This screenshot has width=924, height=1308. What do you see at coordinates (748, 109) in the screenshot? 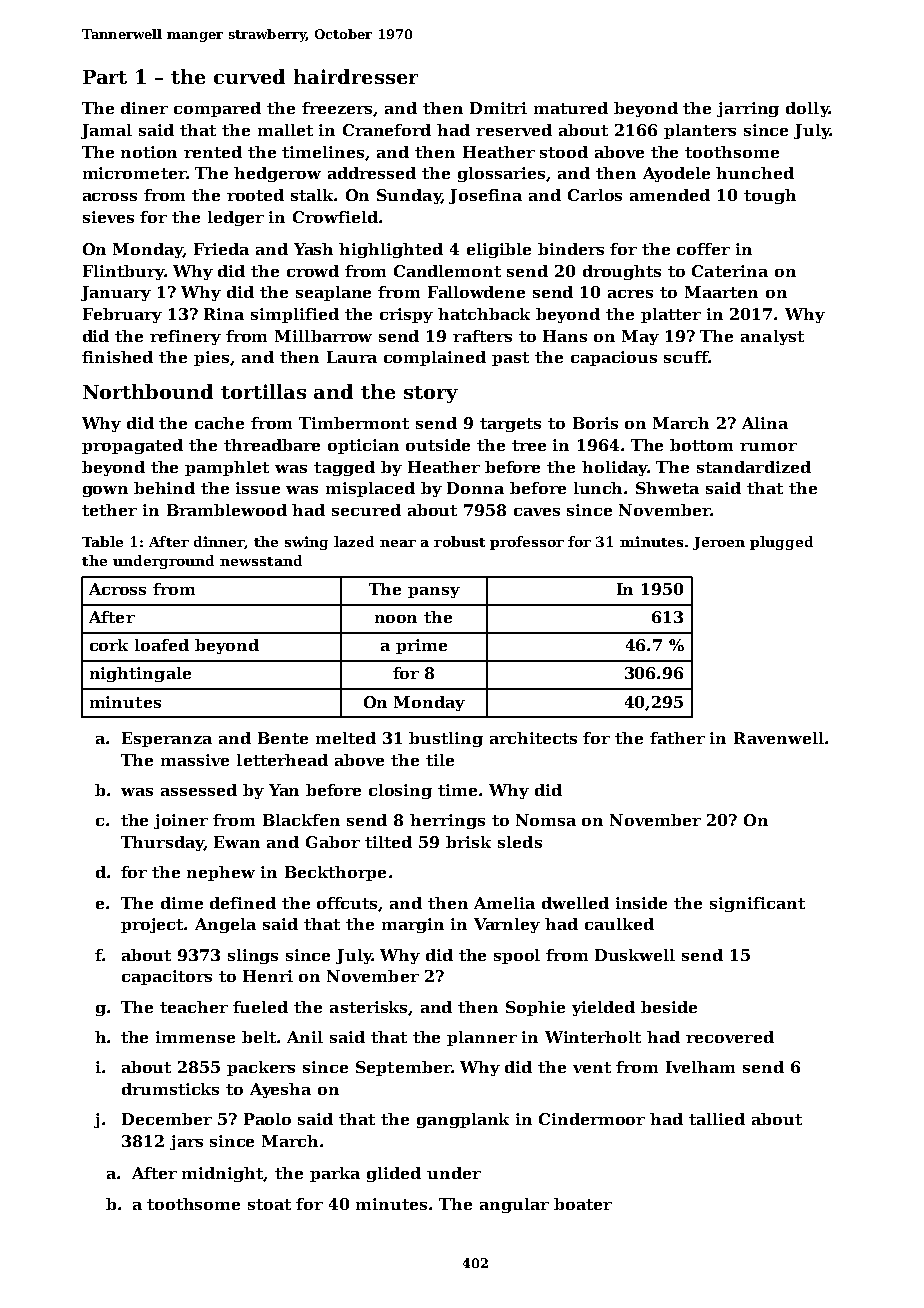
I see `jarring` at bounding box center [748, 109].
